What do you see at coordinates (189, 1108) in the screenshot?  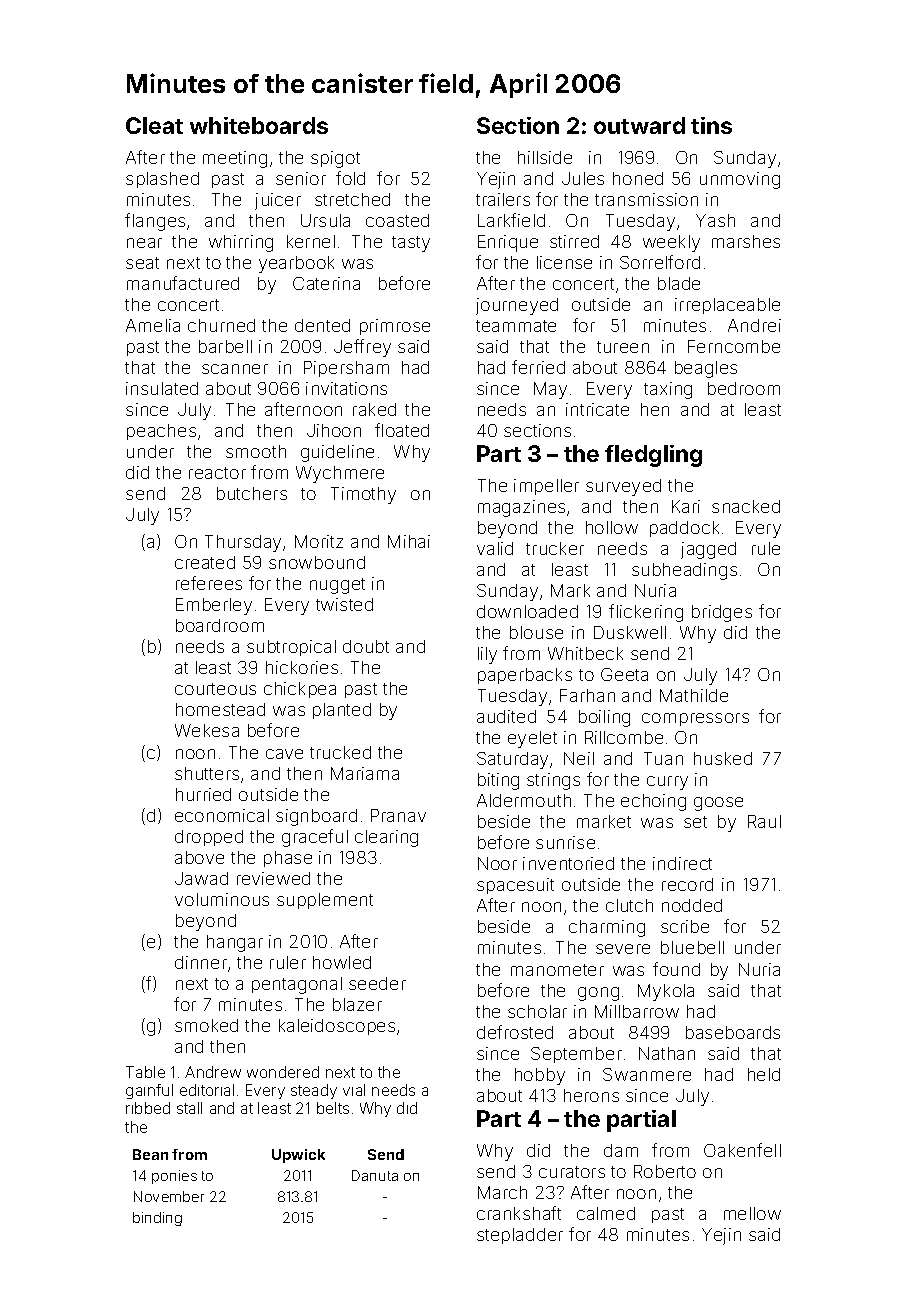 I see `stall` at bounding box center [189, 1108].
